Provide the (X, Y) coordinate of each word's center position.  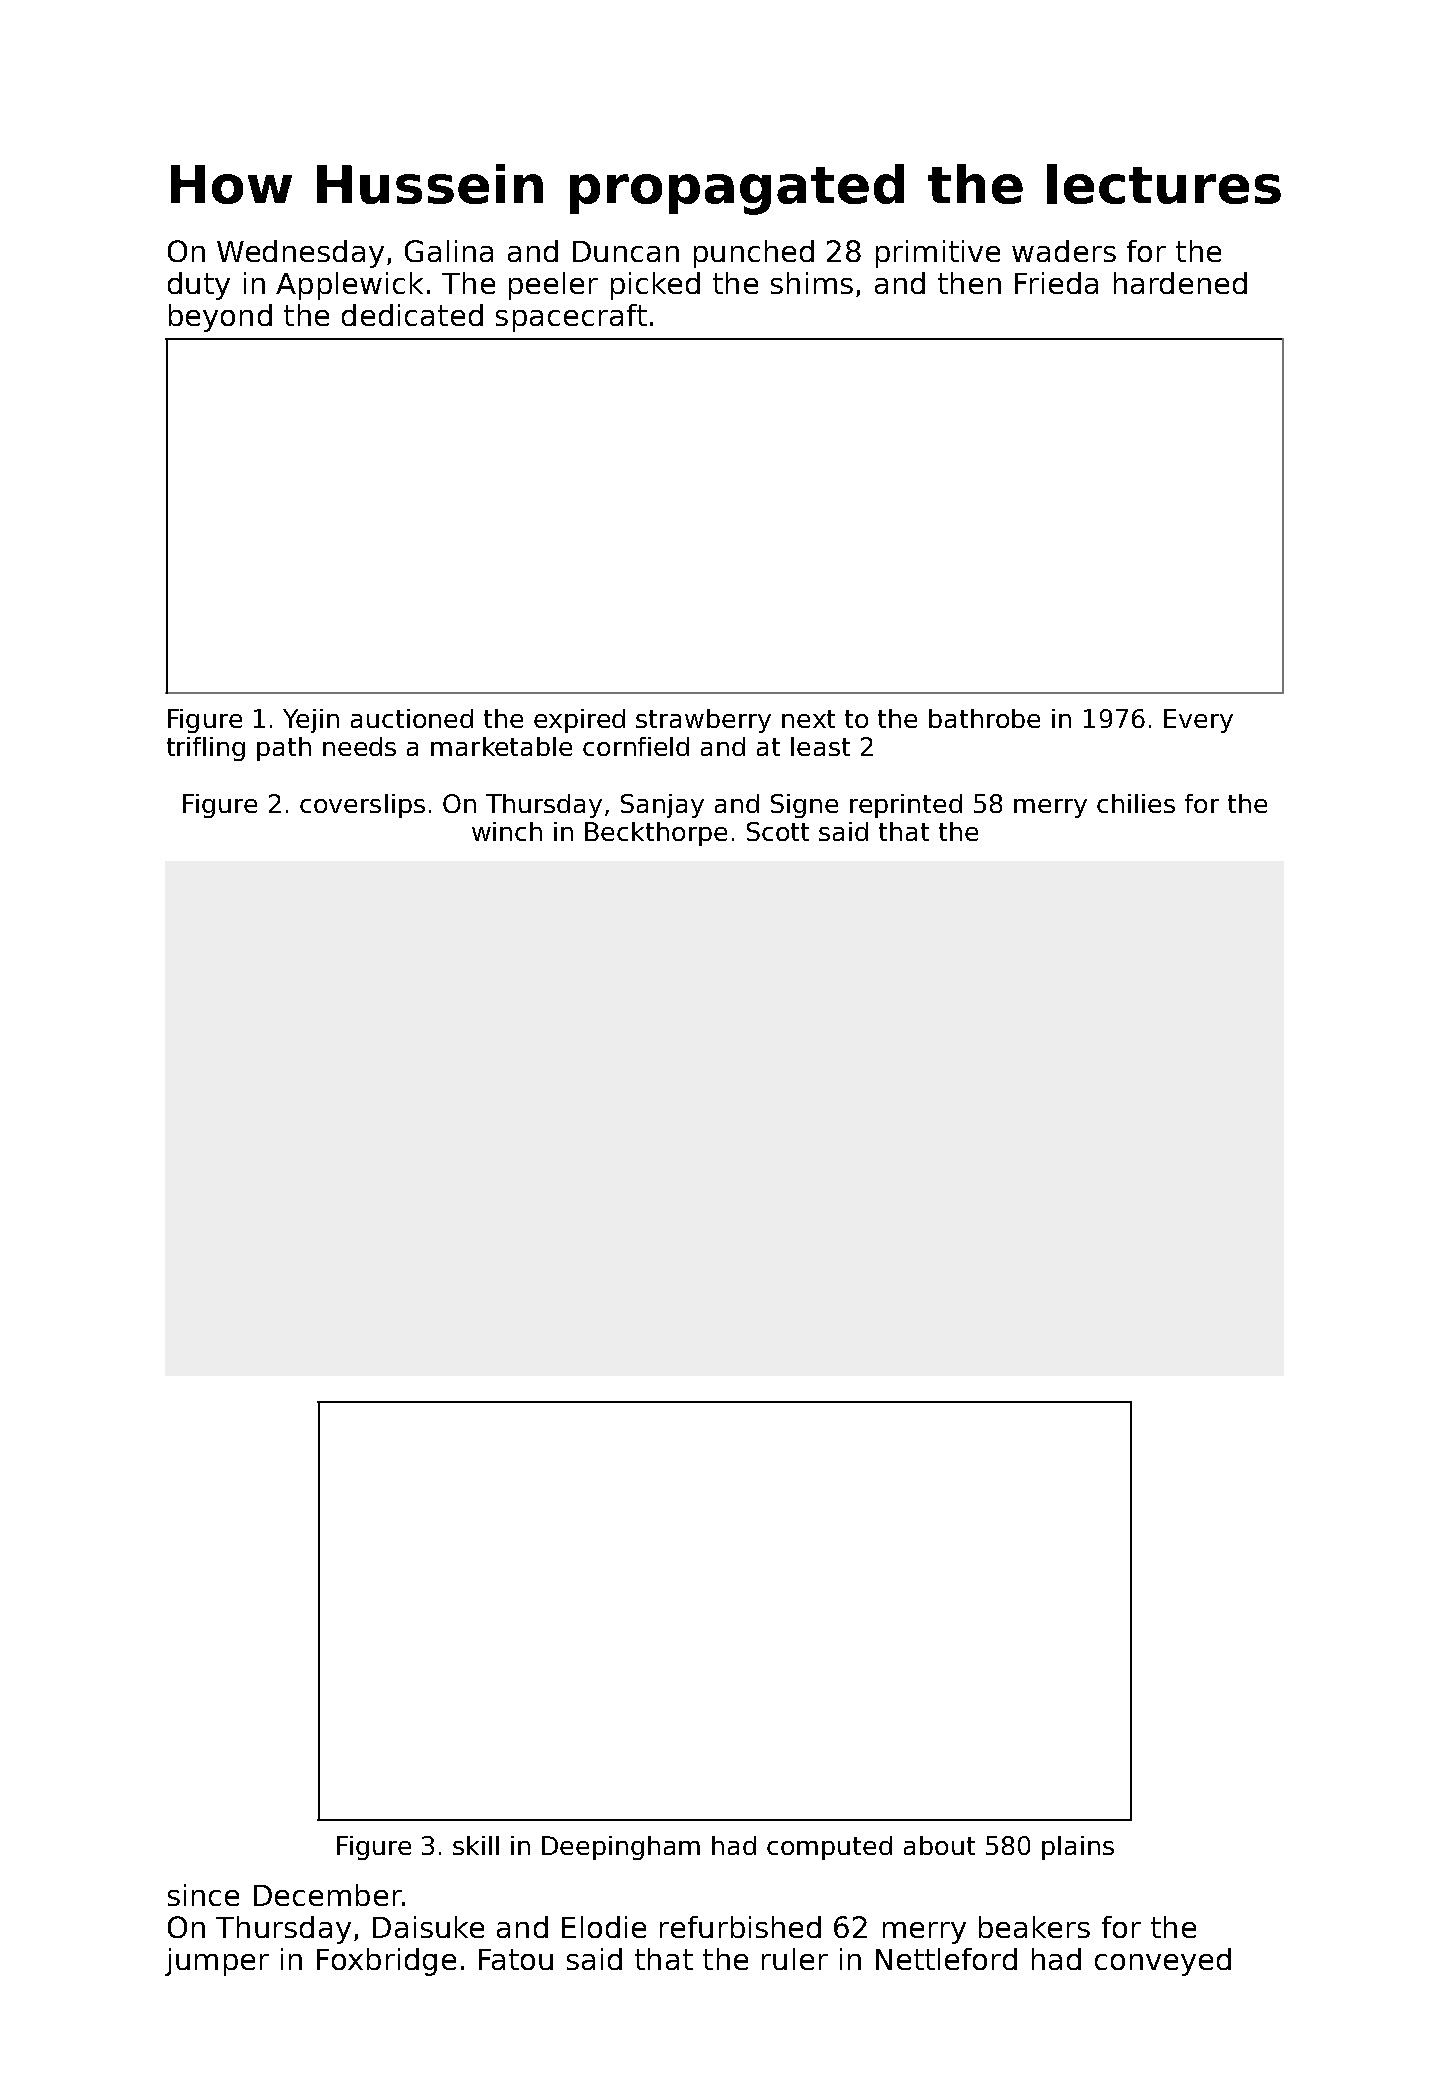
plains (1078, 1848)
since (203, 1895)
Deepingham (621, 1848)
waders (1064, 251)
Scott (778, 831)
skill (476, 1845)
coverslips (362, 806)
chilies (1136, 803)
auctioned (412, 718)
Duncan (626, 251)
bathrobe (984, 718)
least (820, 746)
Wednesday (300, 254)
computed (829, 1848)
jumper (217, 1962)
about (939, 1845)
